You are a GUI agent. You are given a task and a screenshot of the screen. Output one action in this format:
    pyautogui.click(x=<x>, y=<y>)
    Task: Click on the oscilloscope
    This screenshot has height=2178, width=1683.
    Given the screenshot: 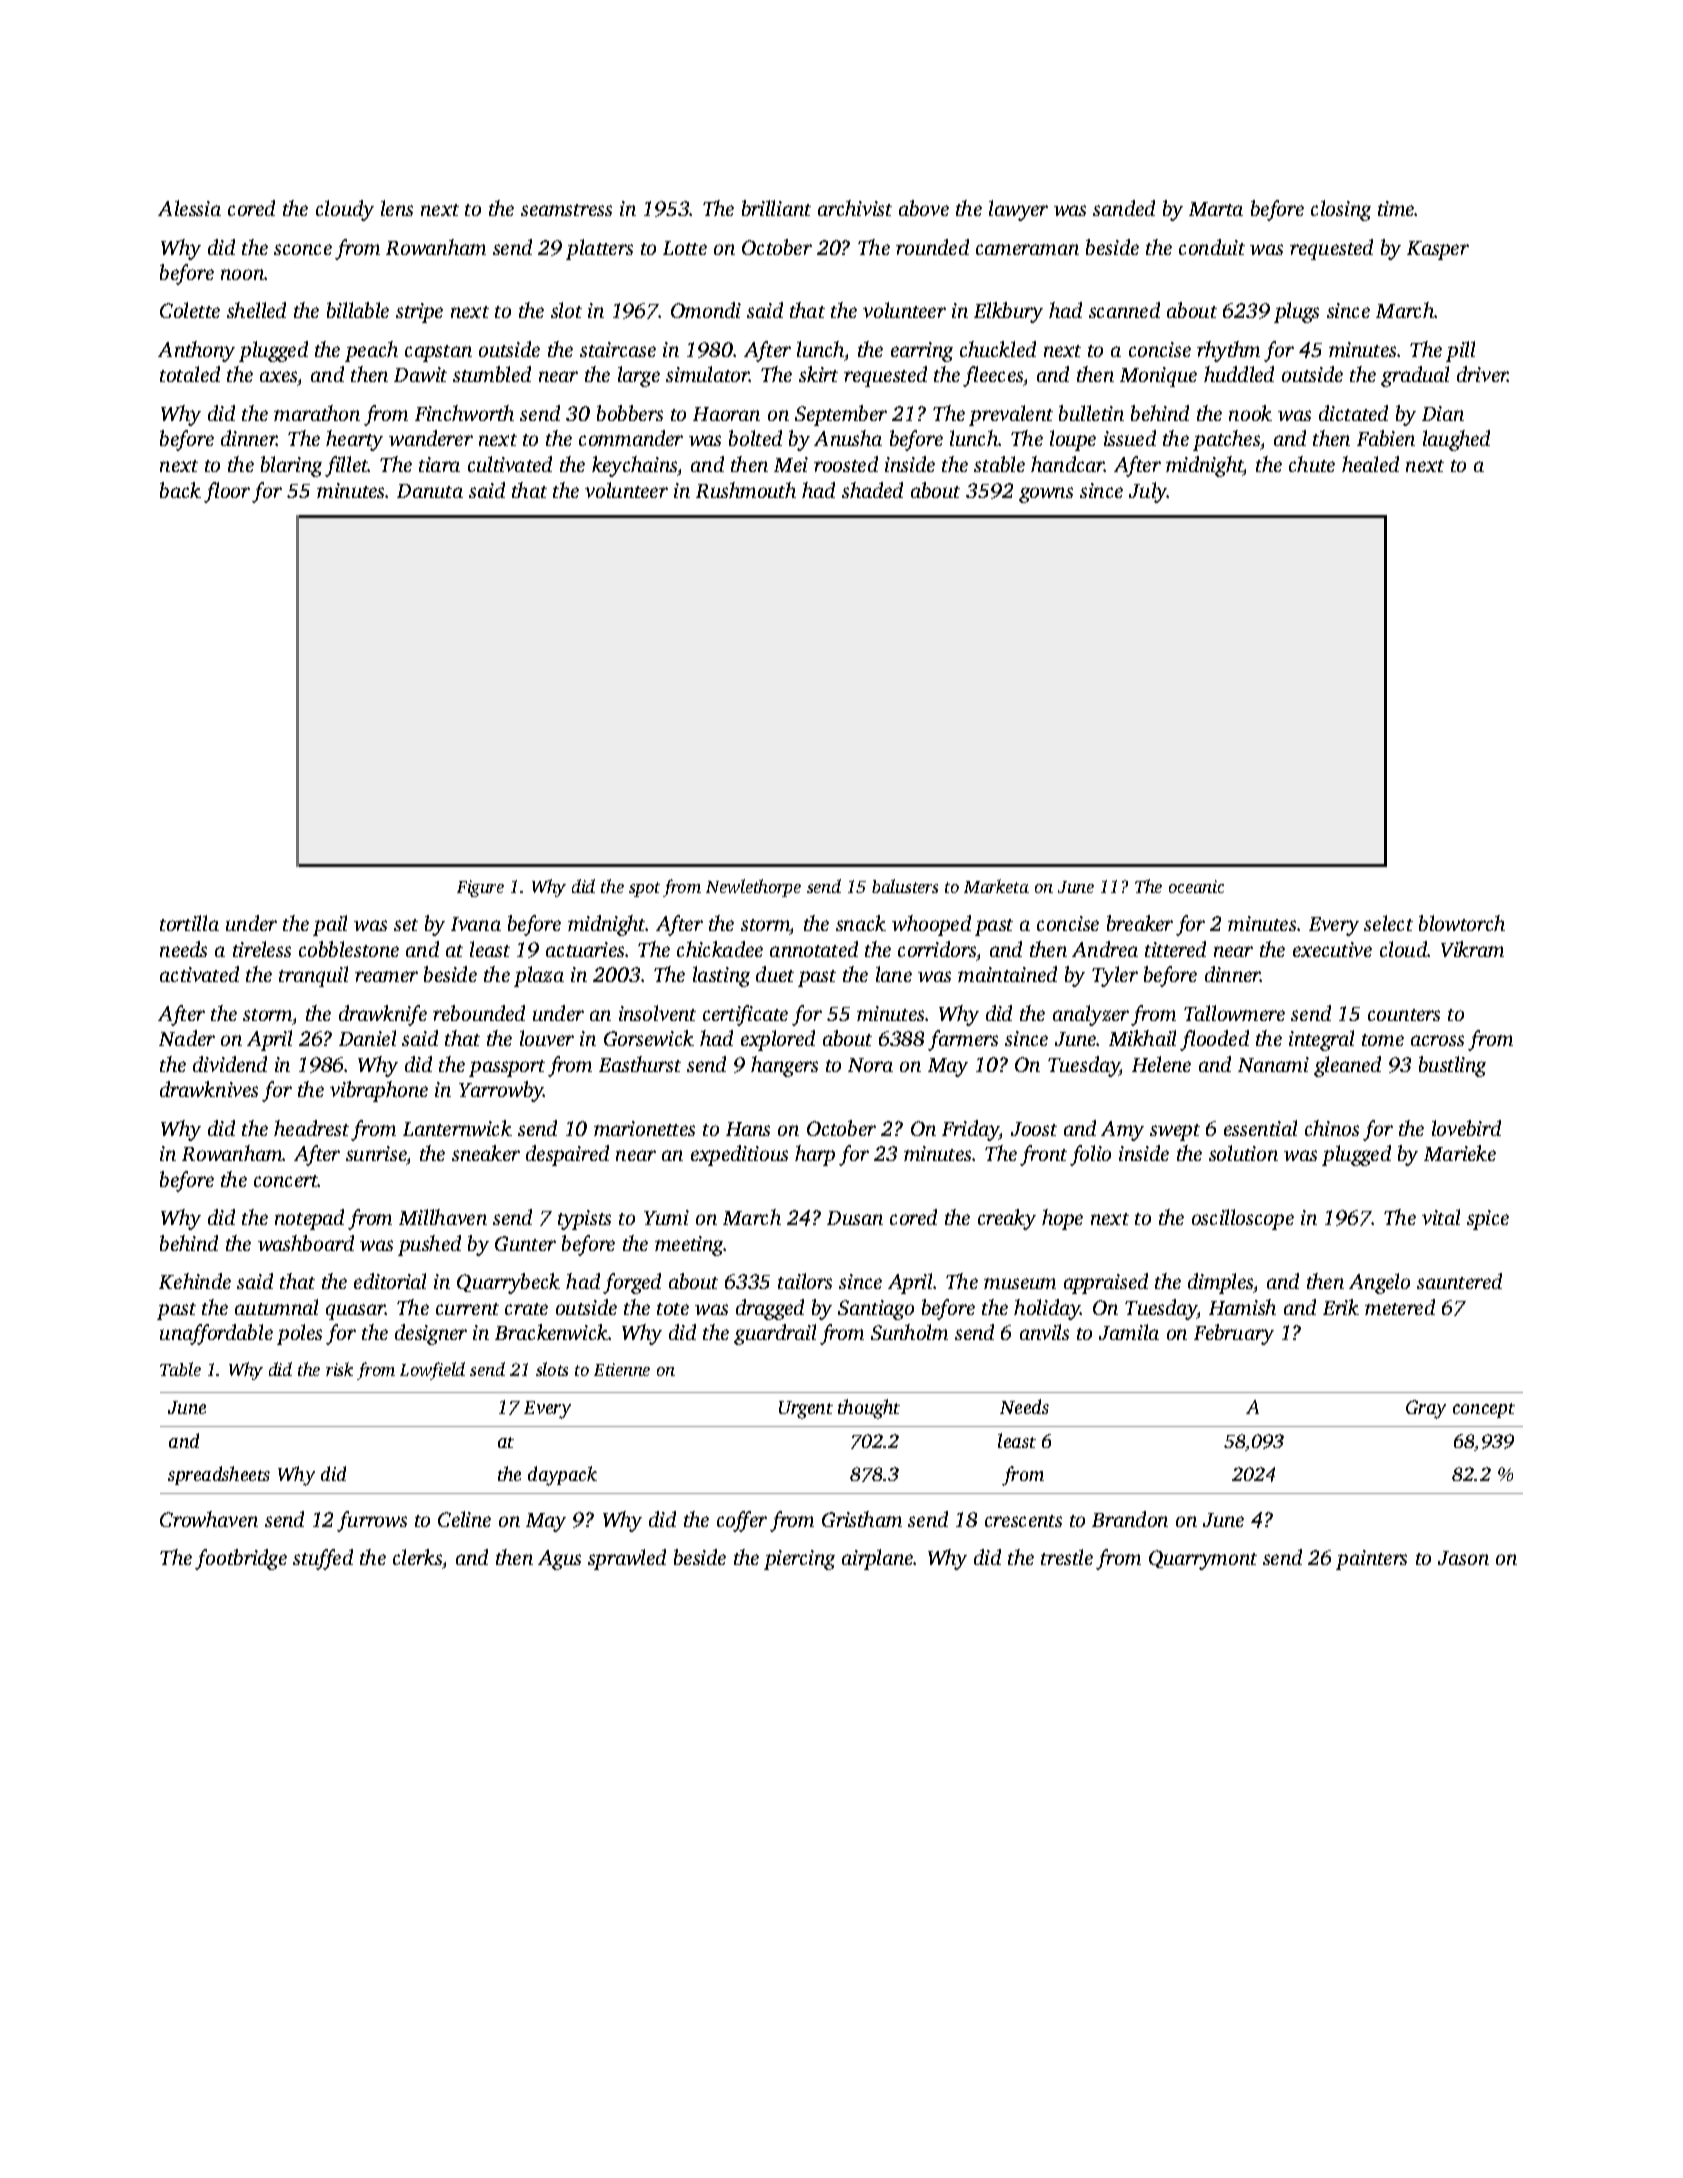 What is the action you would take?
    pyautogui.click(x=1243, y=1219)
